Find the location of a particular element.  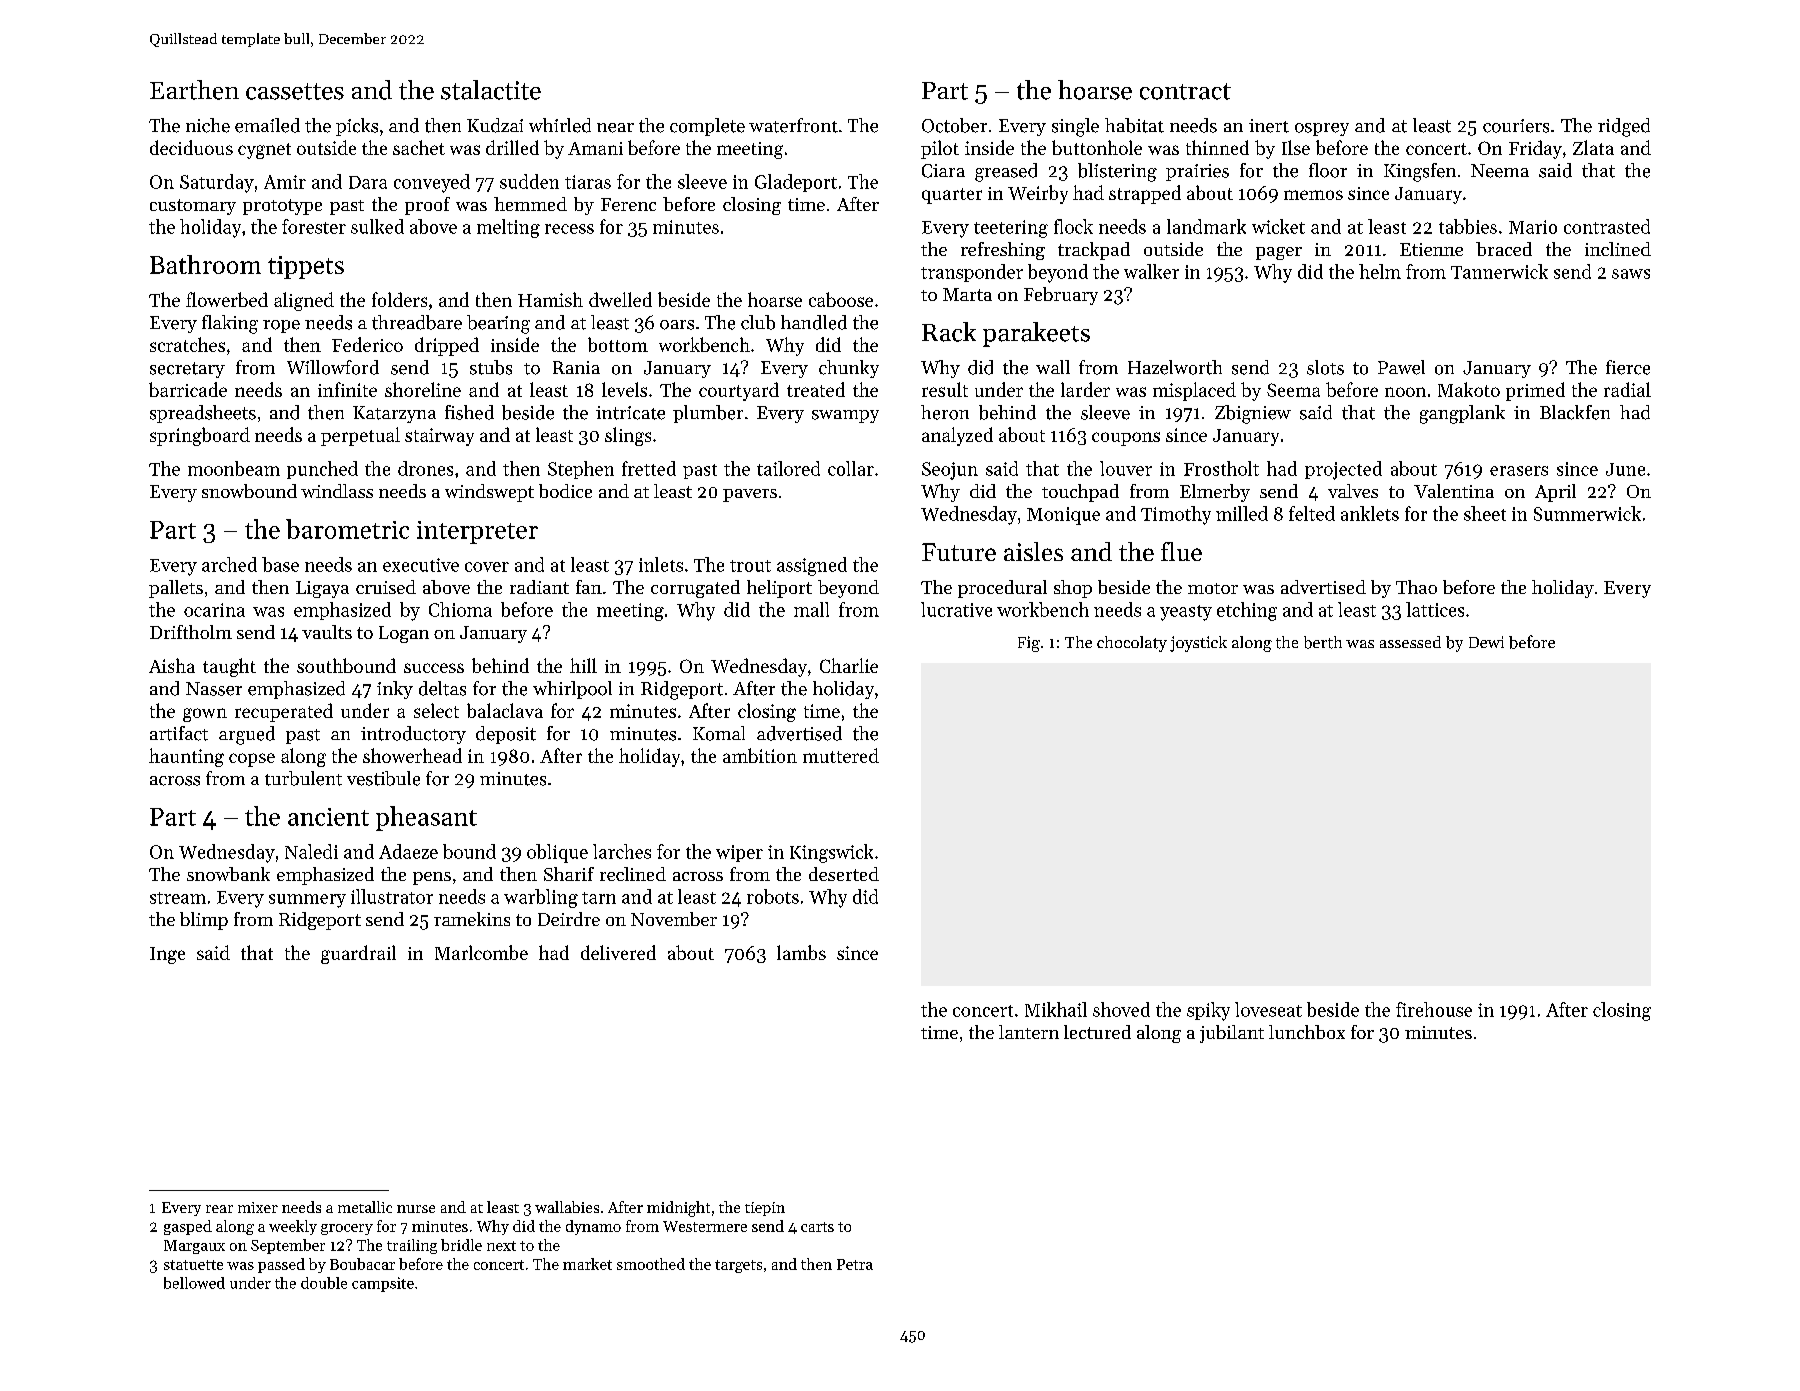

customary is located at coordinates (193, 207).
